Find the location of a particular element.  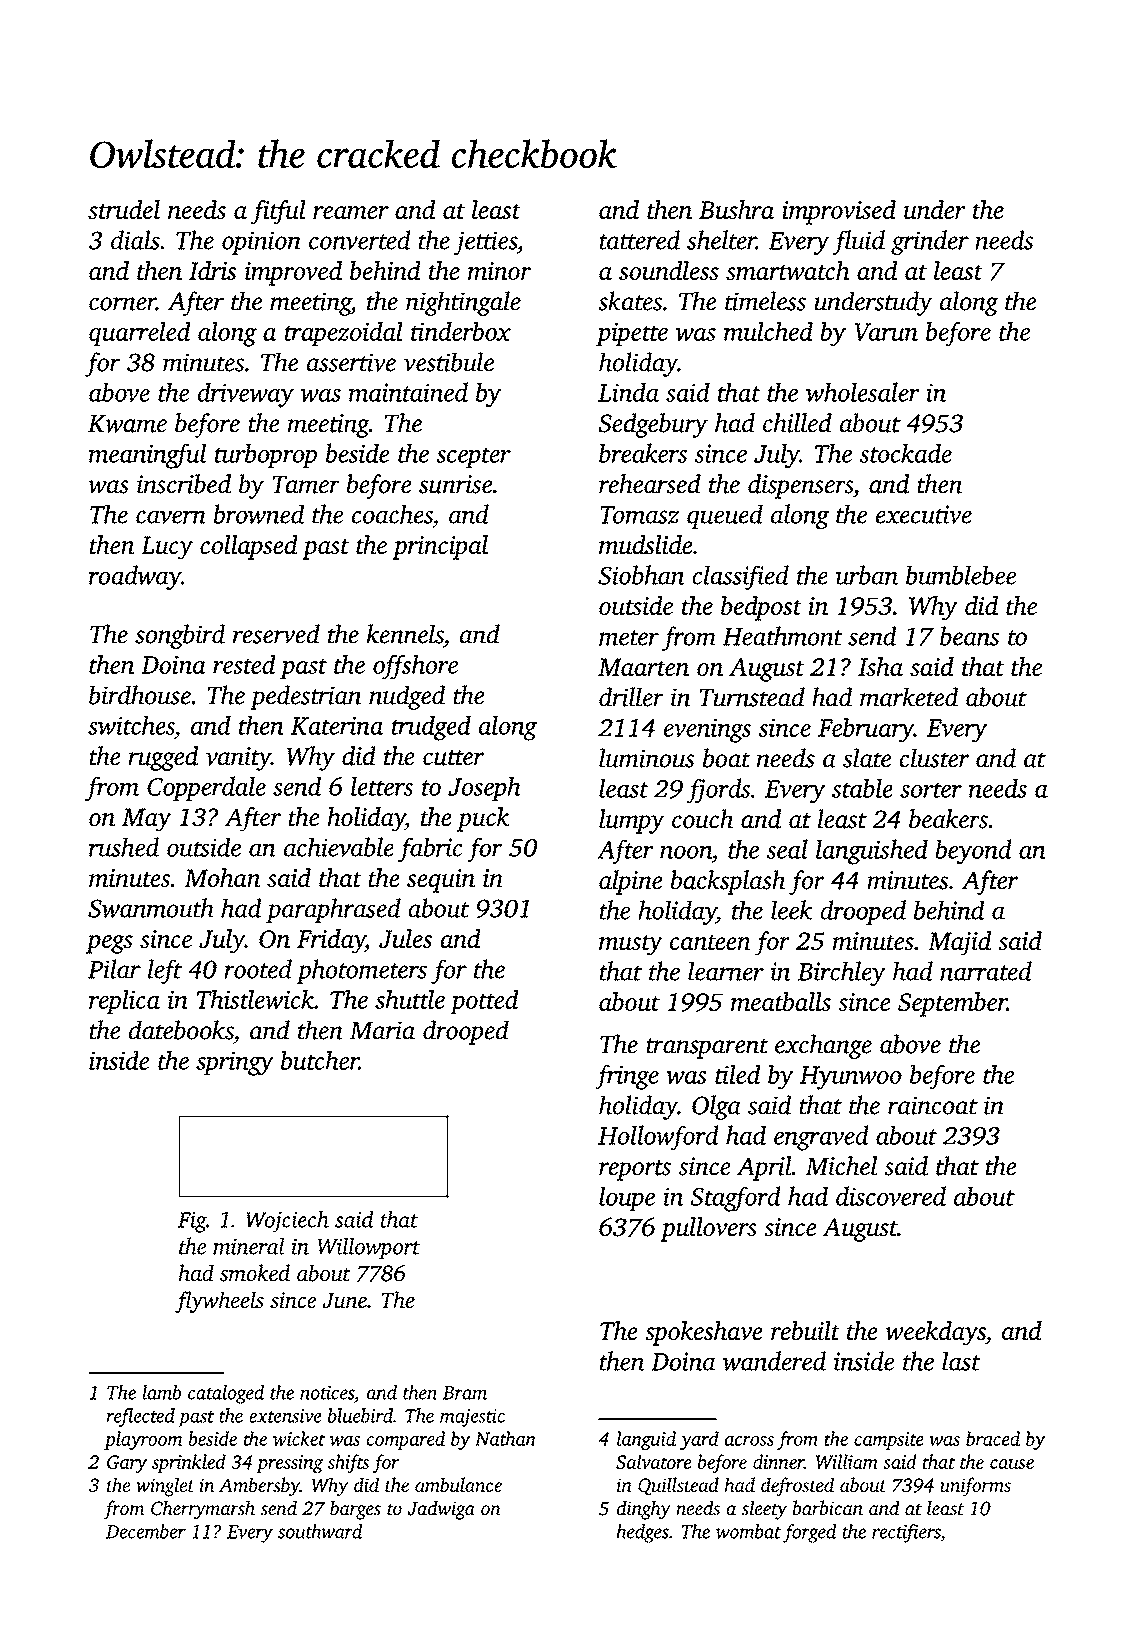

Varun is located at coordinates (886, 332).
